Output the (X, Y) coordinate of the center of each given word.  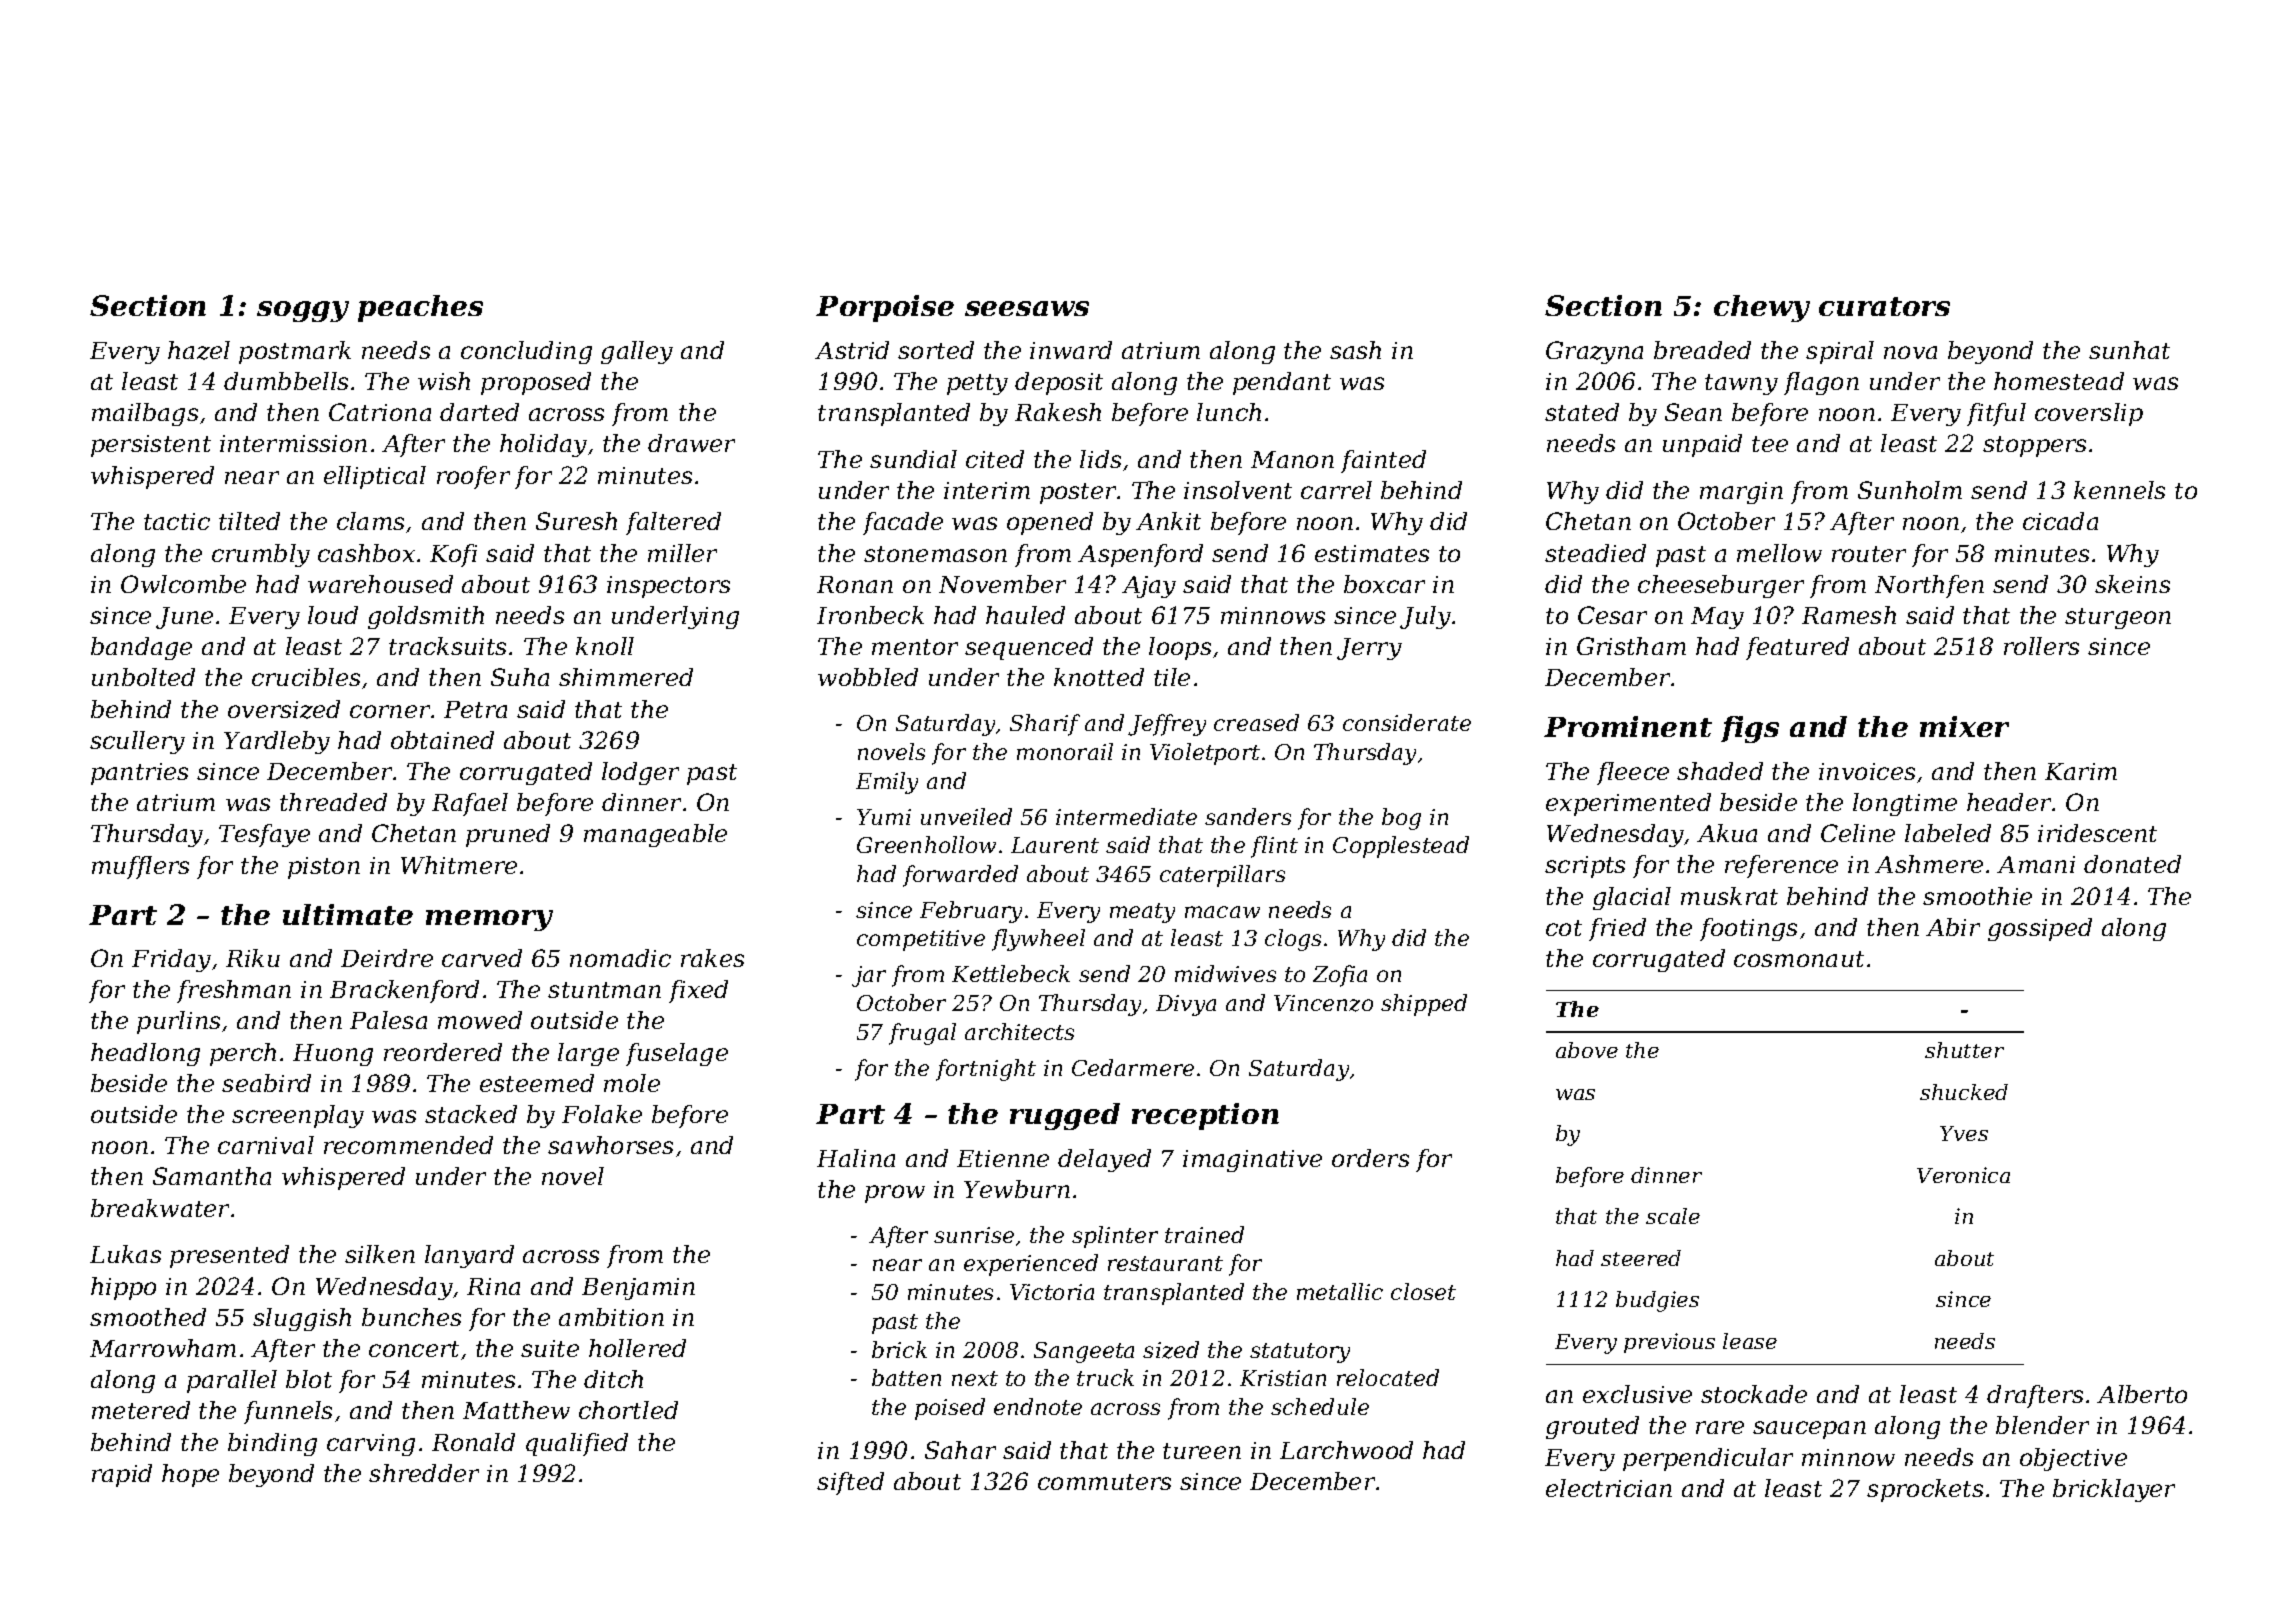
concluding (526, 352)
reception (1205, 1116)
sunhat (2129, 350)
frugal (922, 1034)
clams (370, 521)
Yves (1964, 1133)
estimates (1372, 553)
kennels (2119, 490)
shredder (424, 1473)
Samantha (212, 1176)
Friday (171, 960)
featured (1797, 648)
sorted (936, 350)
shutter (1964, 1050)
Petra (475, 709)
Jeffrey (1167, 725)
